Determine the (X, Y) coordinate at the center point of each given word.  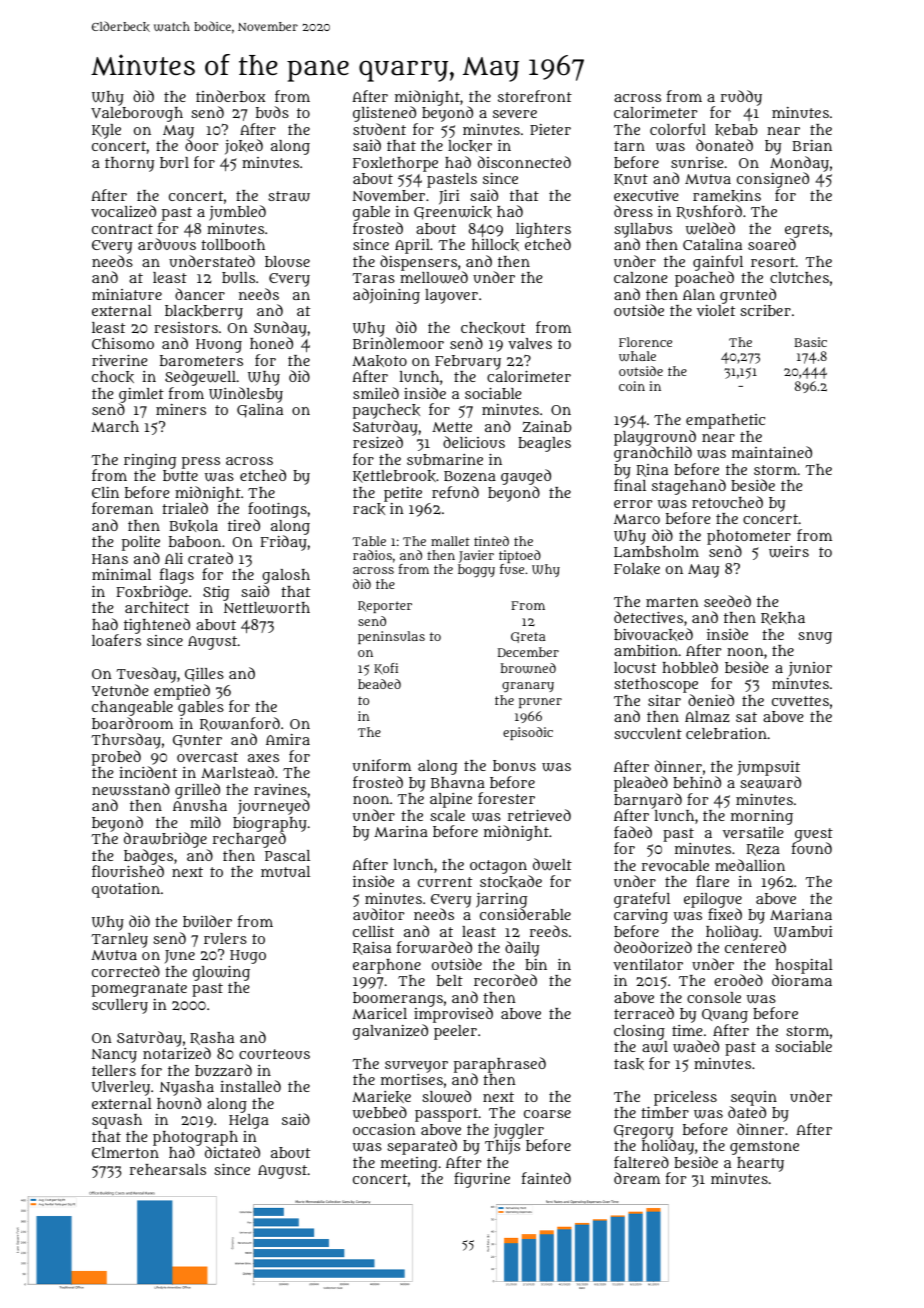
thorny (129, 164)
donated (724, 145)
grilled (197, 791)
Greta (528, 637)
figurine (482, 1180)
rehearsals (168, 1169)
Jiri (449, 197)
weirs (789, 551)
